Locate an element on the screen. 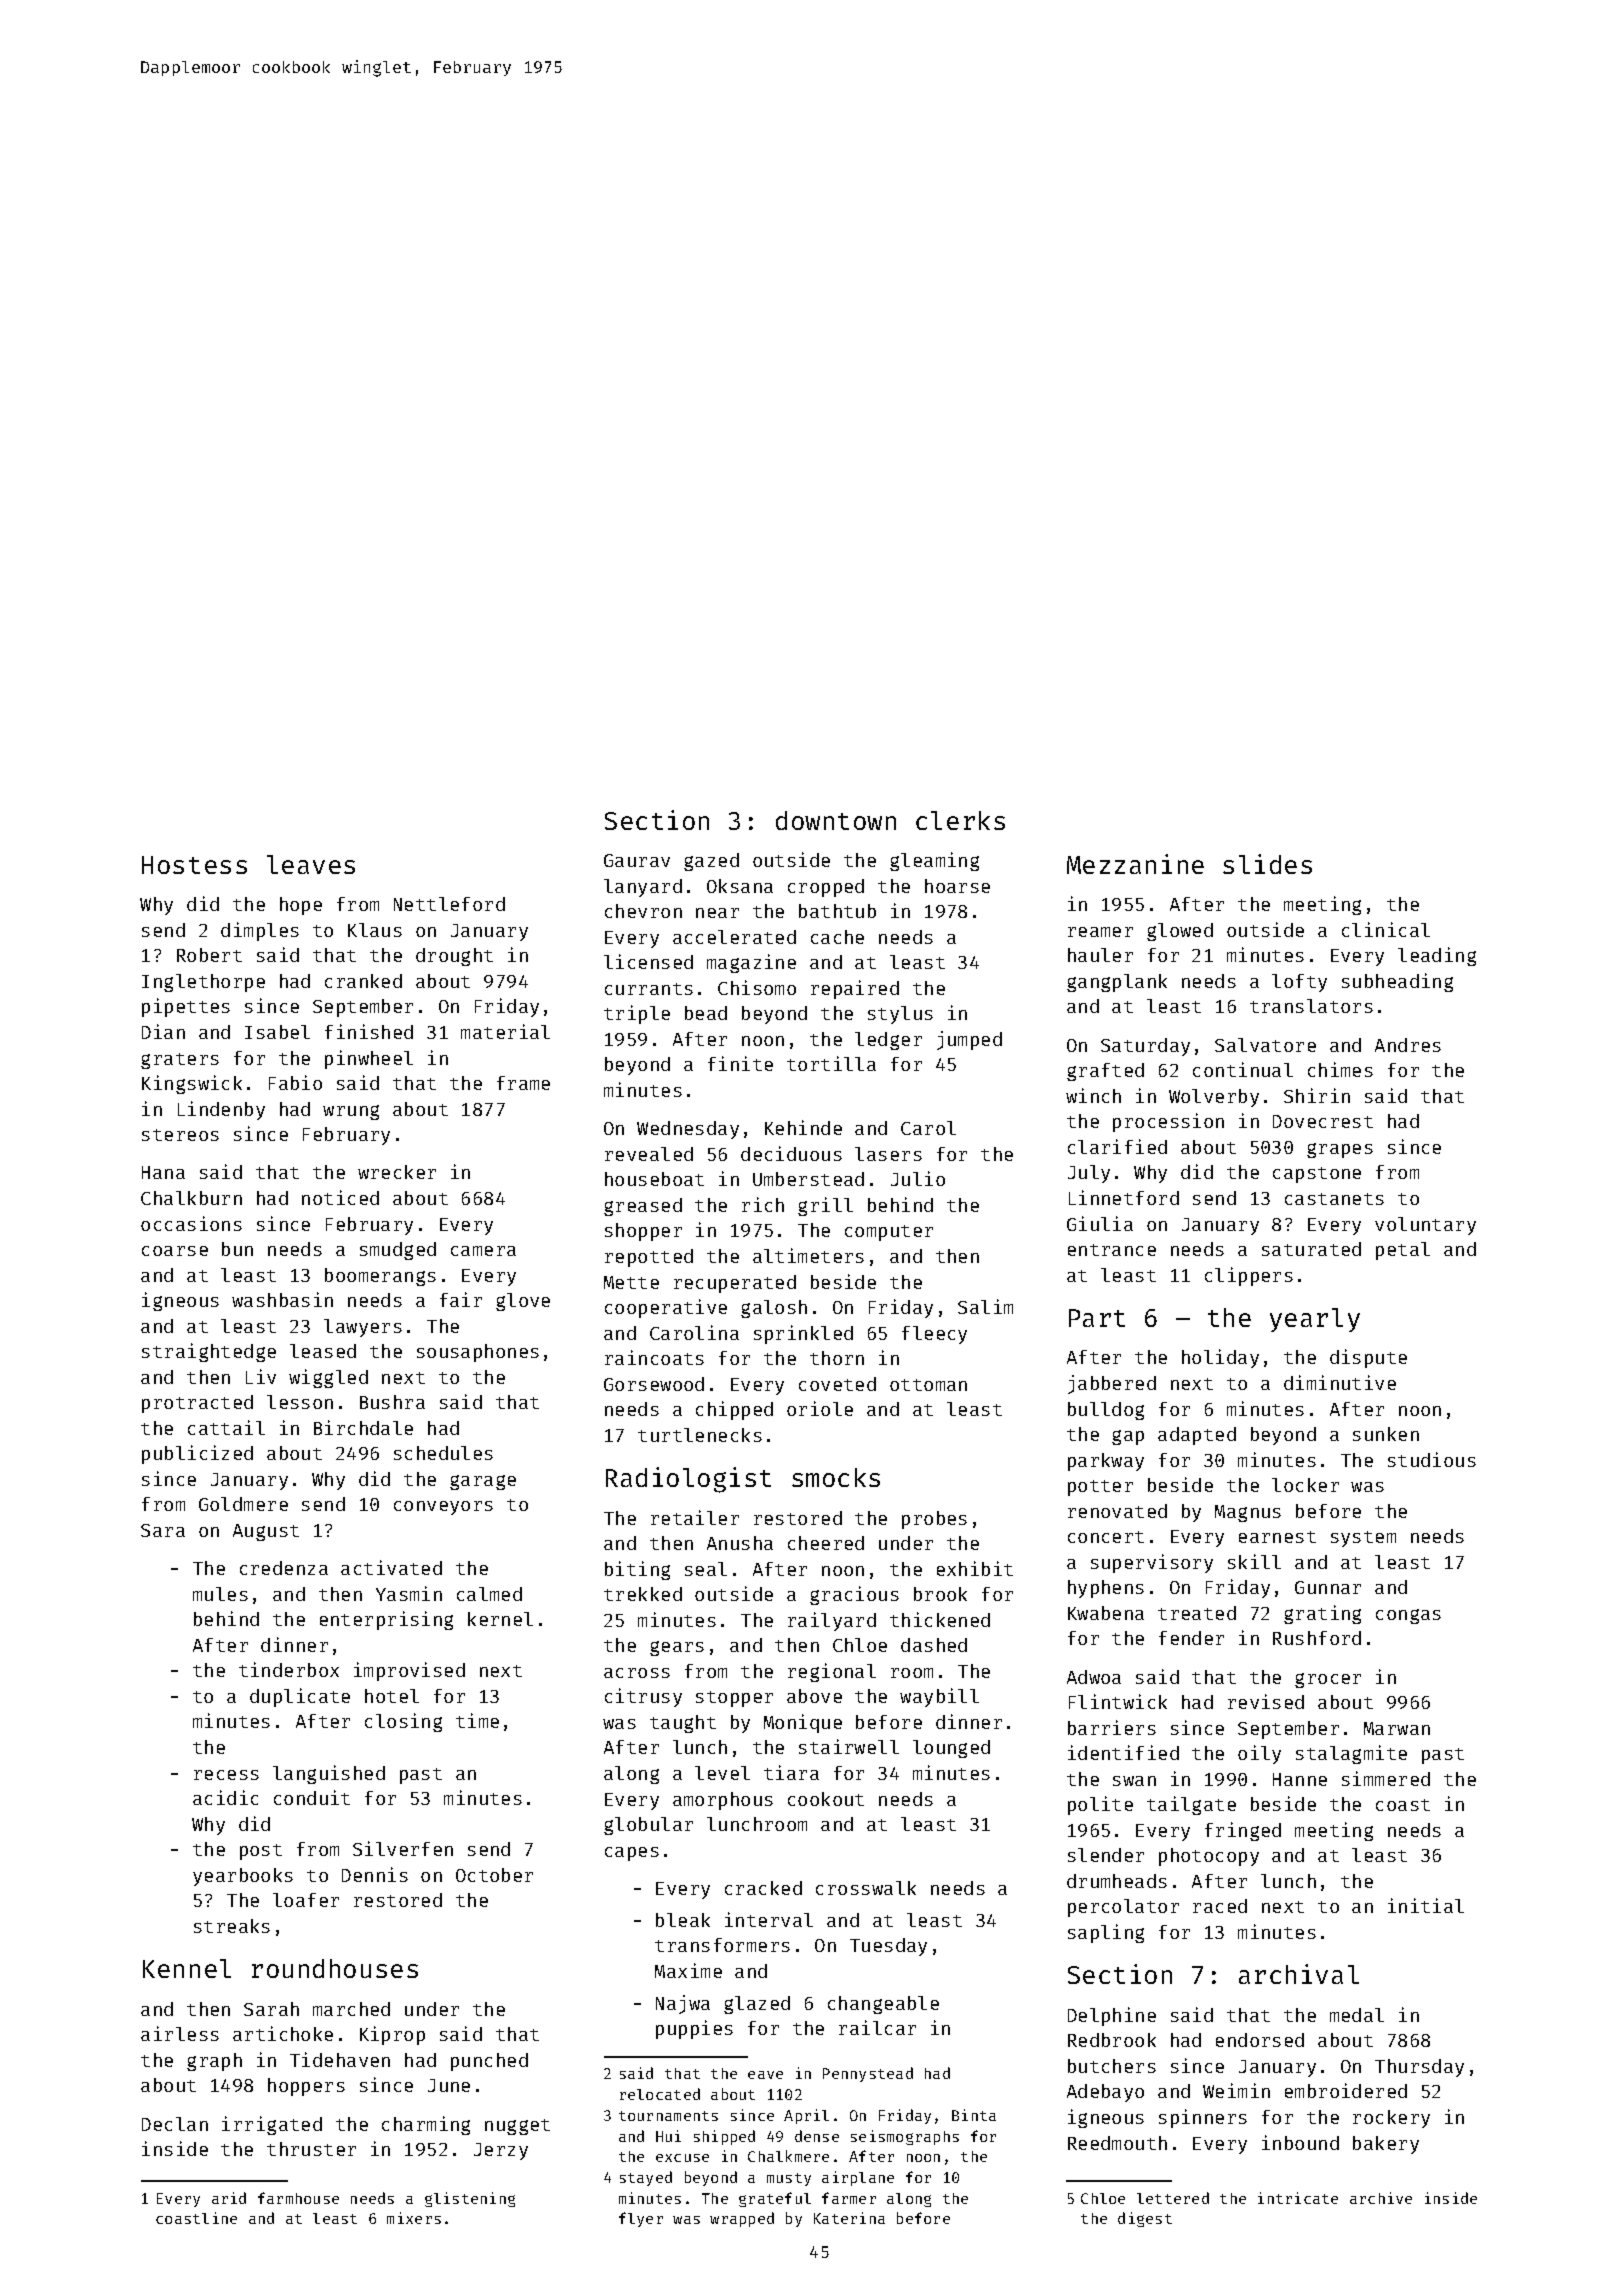 The image size is (1620, 2292). downtown is located at coordinates (836, 820).
